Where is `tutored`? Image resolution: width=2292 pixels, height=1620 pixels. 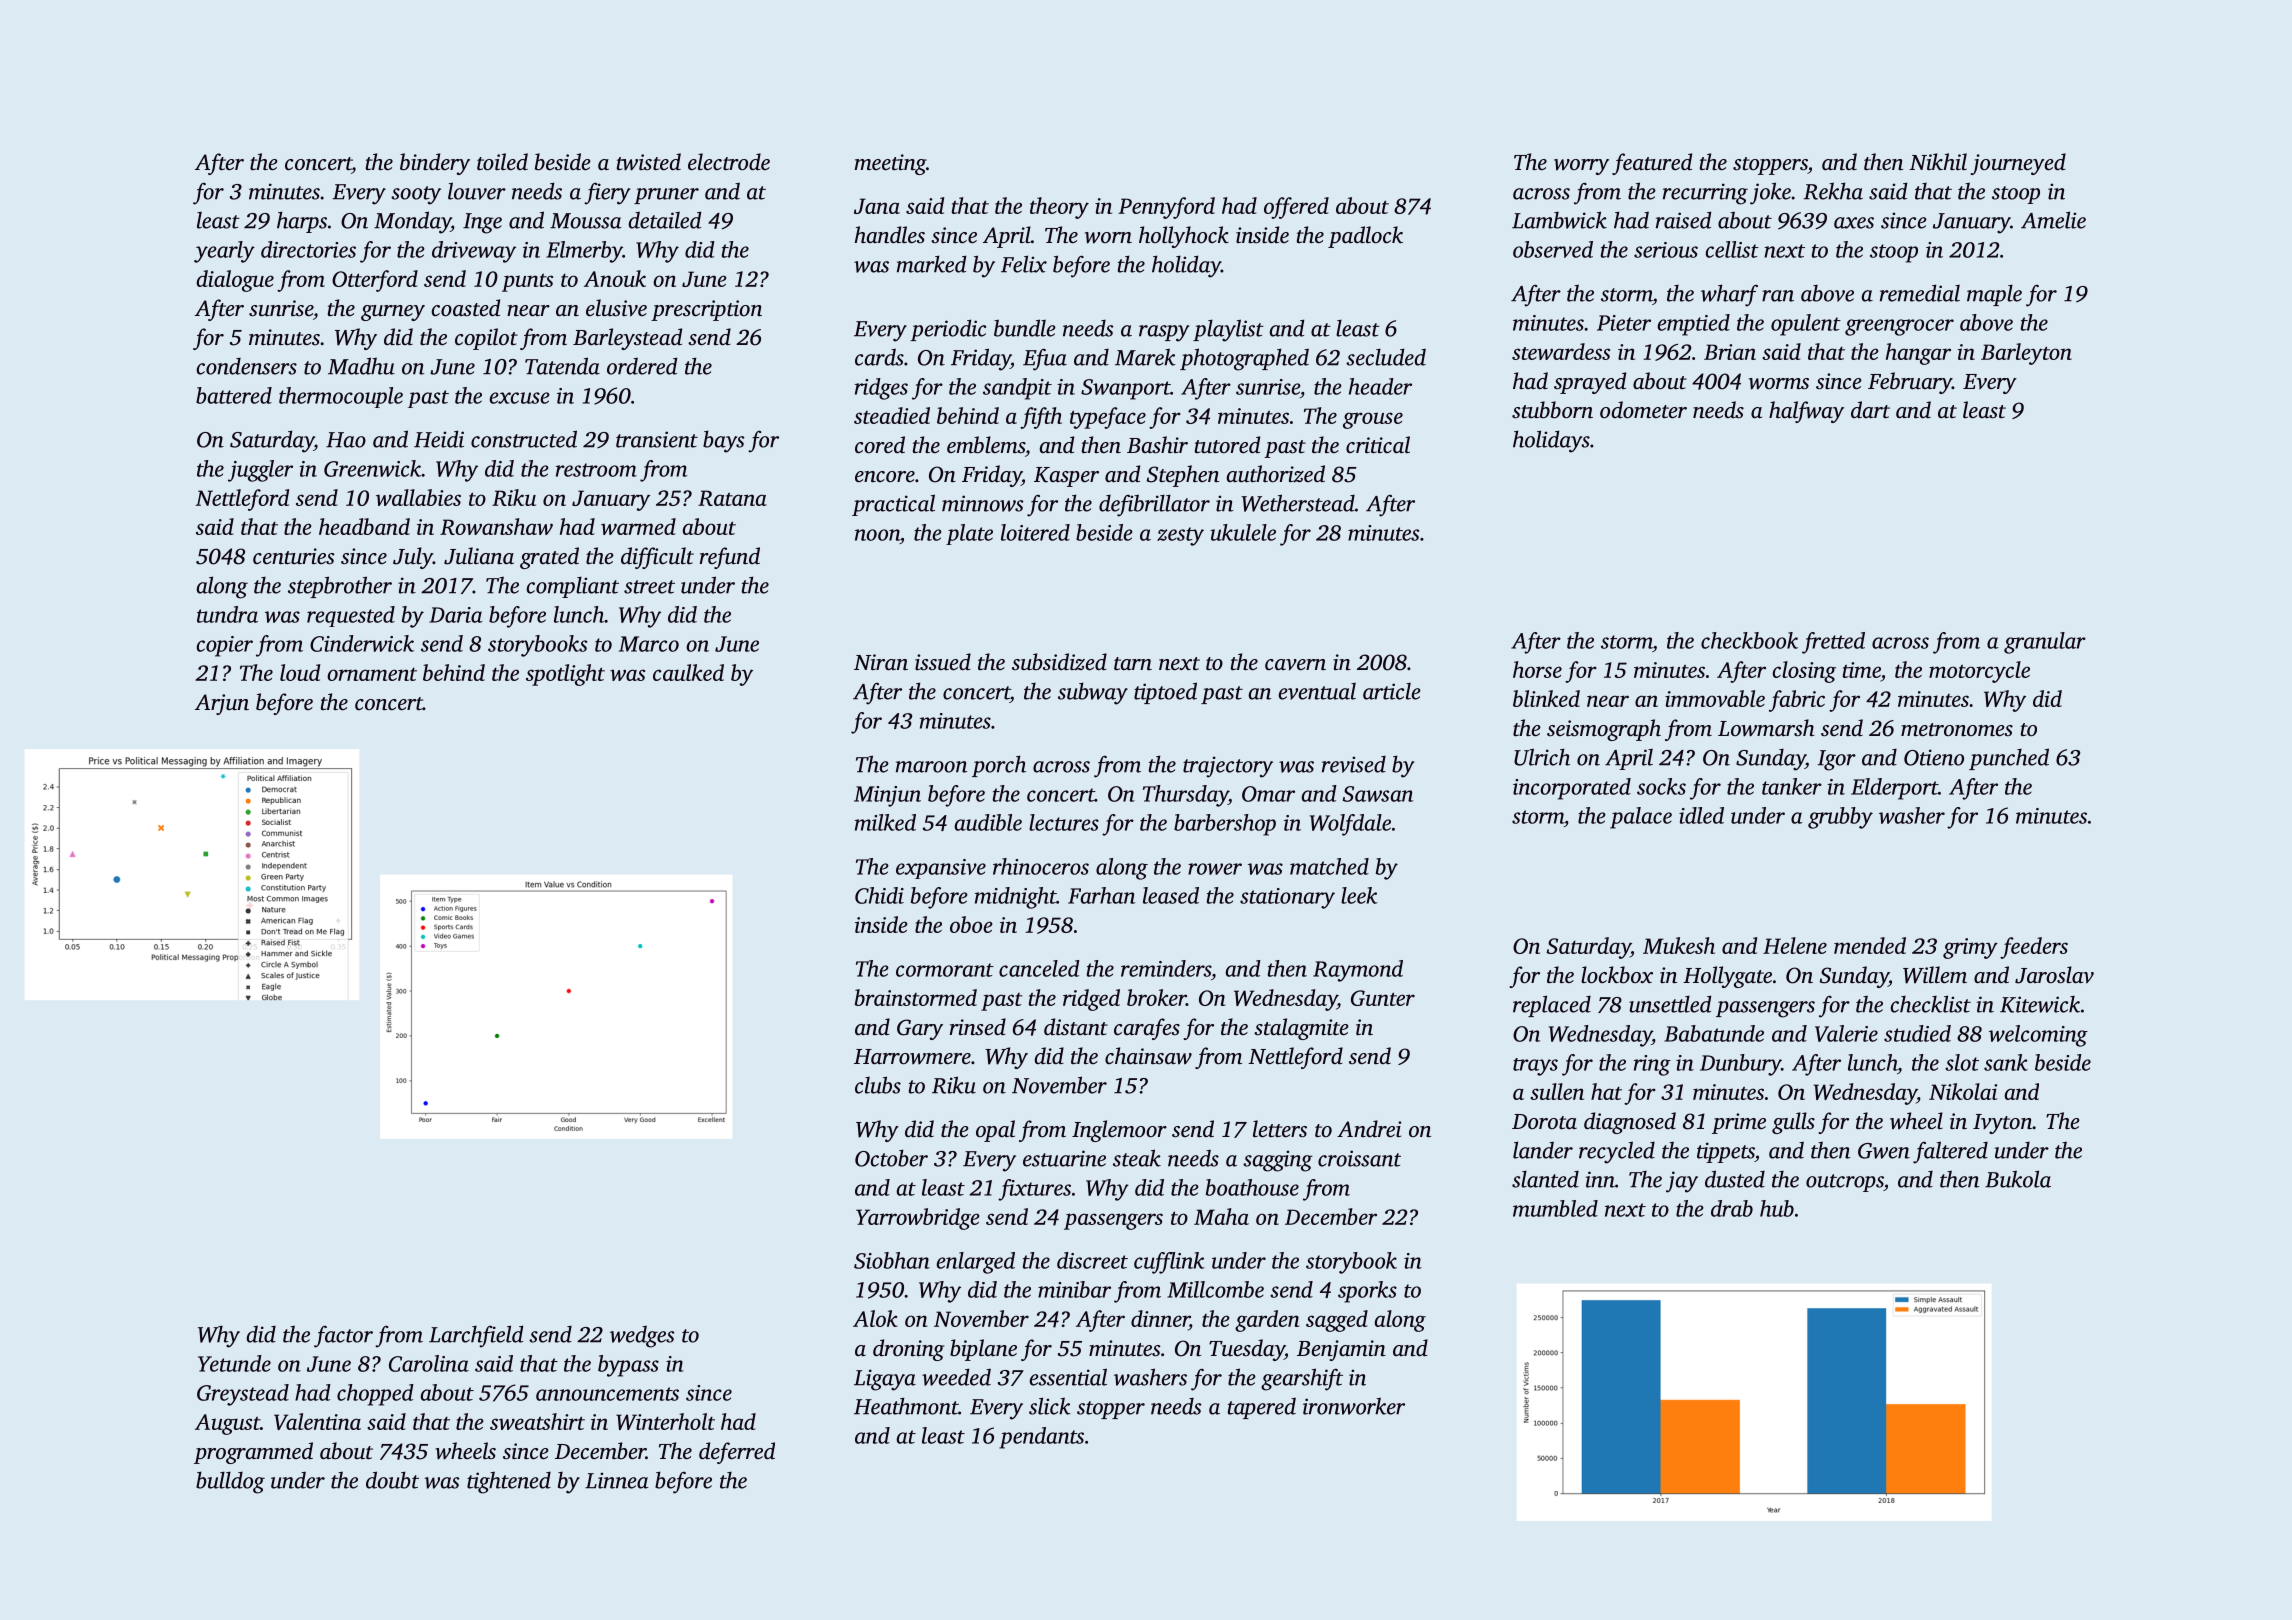
tutored is located at coordinates (1227, 445).
